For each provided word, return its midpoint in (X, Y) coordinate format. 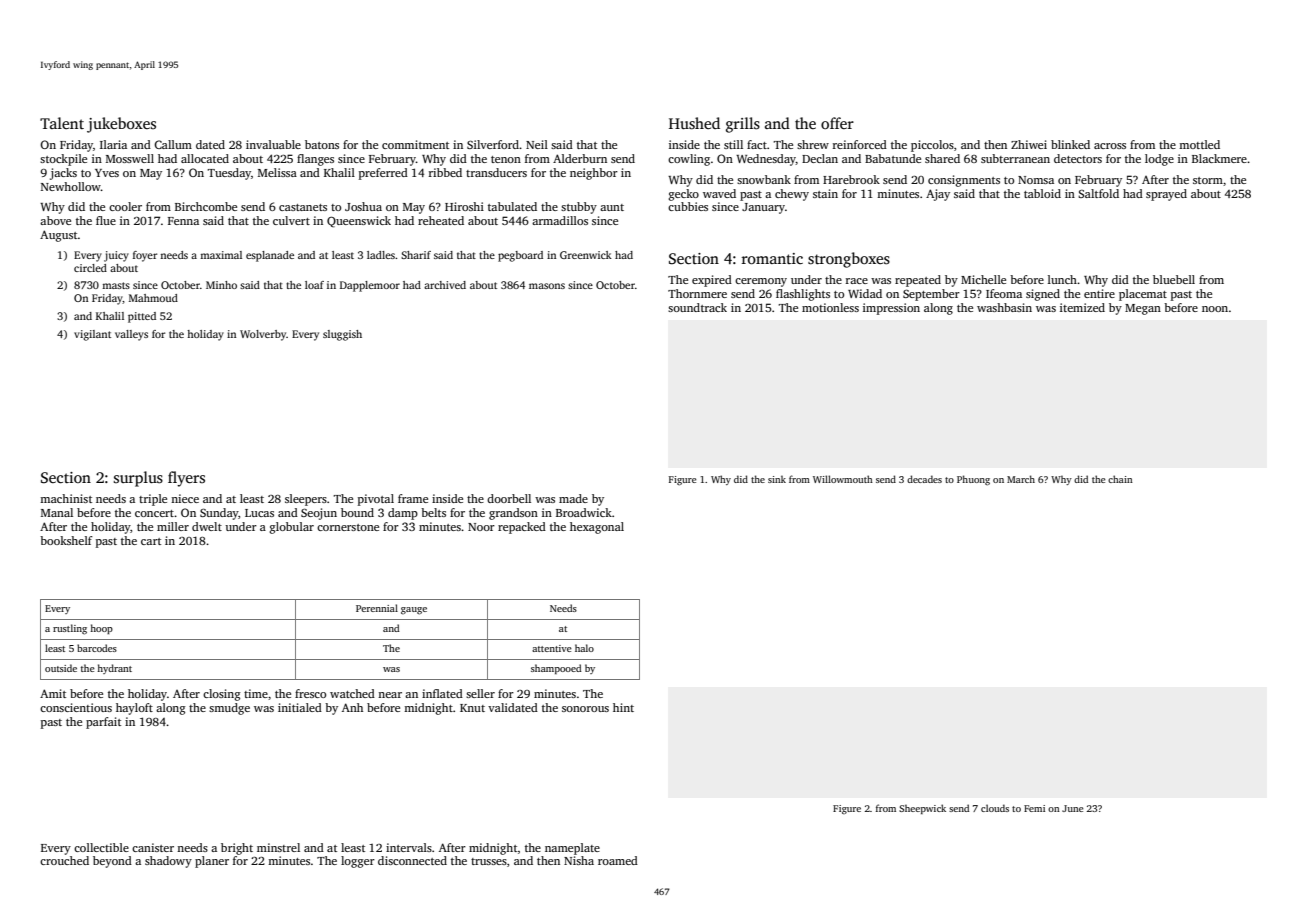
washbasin (1004, 307)
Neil (537, 144)
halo (584, 648)
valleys (131, 335)
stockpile (63, 160)
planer (212, 862)
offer (837, 123)
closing (222, 695)
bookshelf (66, 540)
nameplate (572, 849)
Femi (1034, 808)
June (1072, 808)
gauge (414, 611)
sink (777, 479)
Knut (472, 708)
